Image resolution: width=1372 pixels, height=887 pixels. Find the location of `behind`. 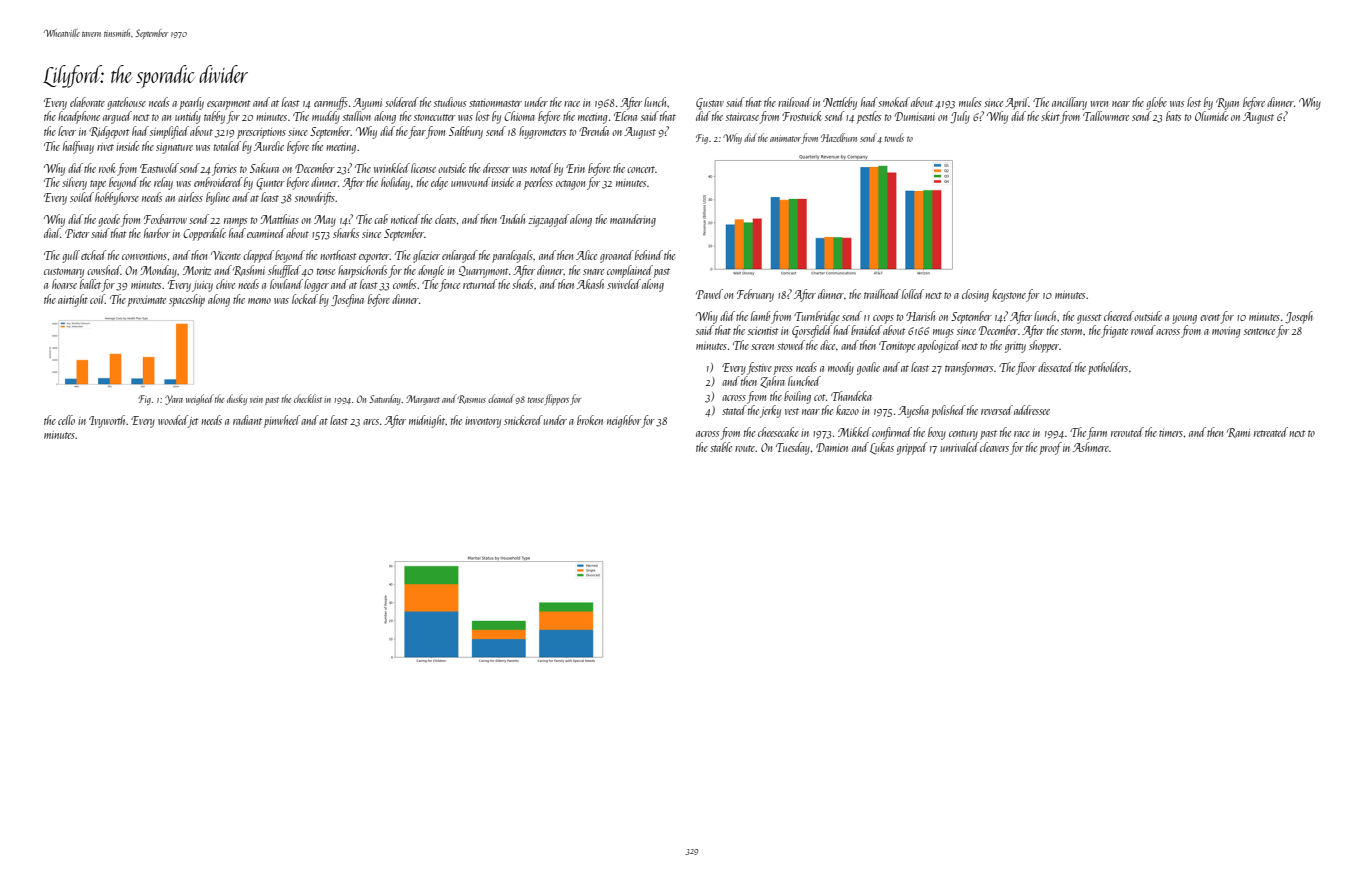

behind is located at coordinates (649, 255).
